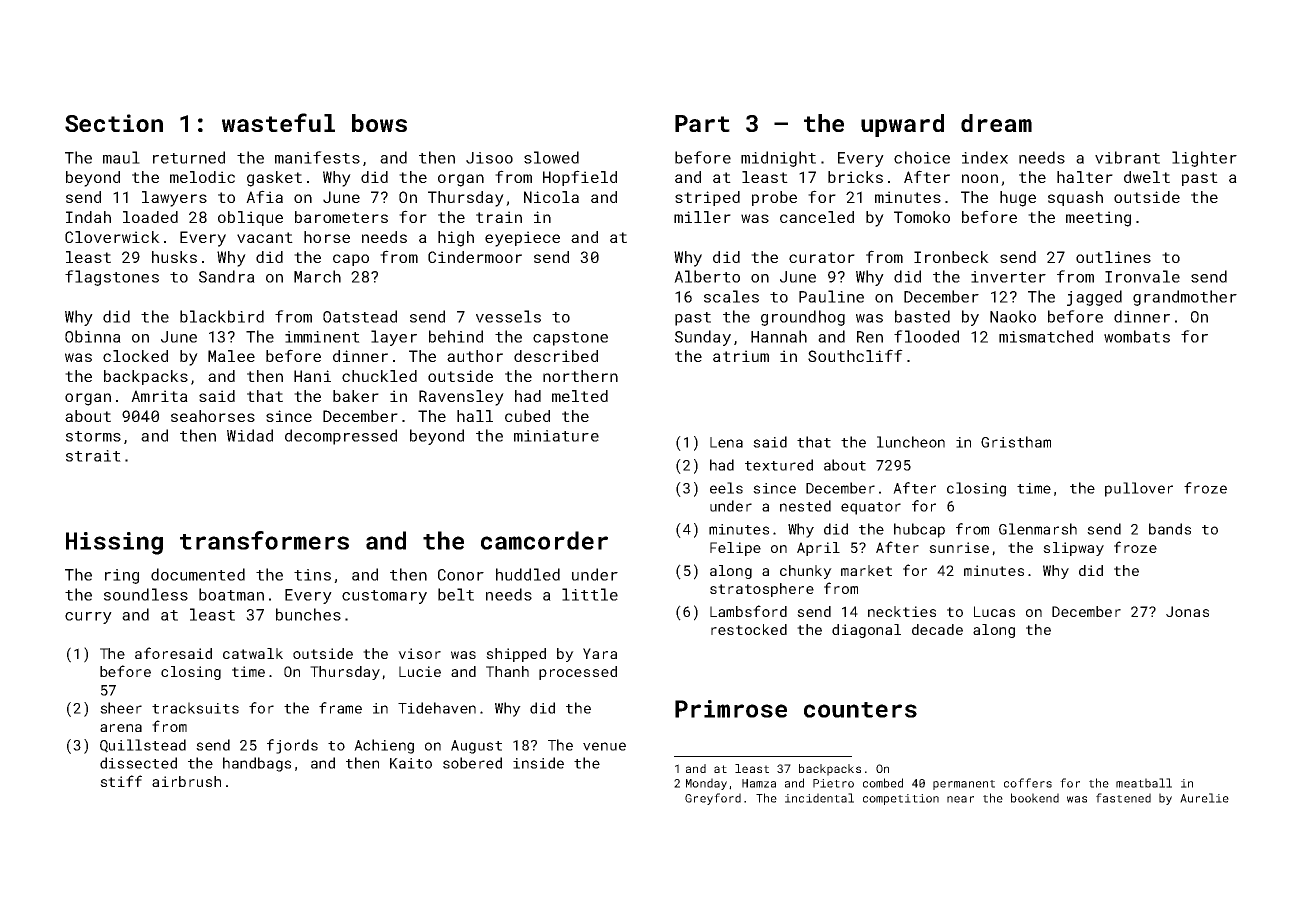 Image resolution: width=1308 pixels, height=924 pixels. I want to click on Part, so click(702, 123).
